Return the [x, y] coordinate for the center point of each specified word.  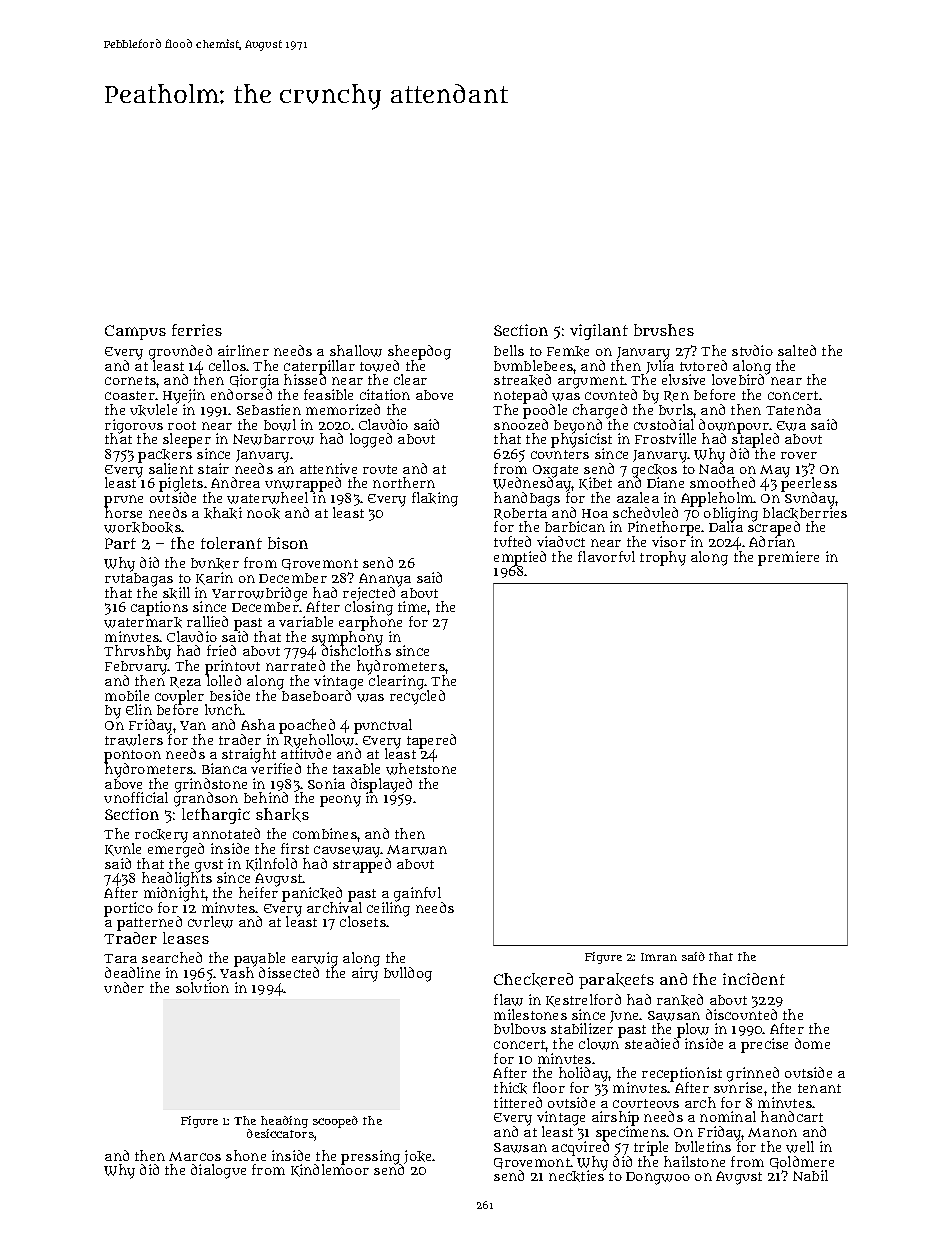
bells [509, 350]
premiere [788, 558]
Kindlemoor [330, 1170]
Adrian [772, 541]
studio [752, 350]
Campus [135, 332]
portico [128, 909]
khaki [223, 513]
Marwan [417, 850]
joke [417, 1157]
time [412, 606]
